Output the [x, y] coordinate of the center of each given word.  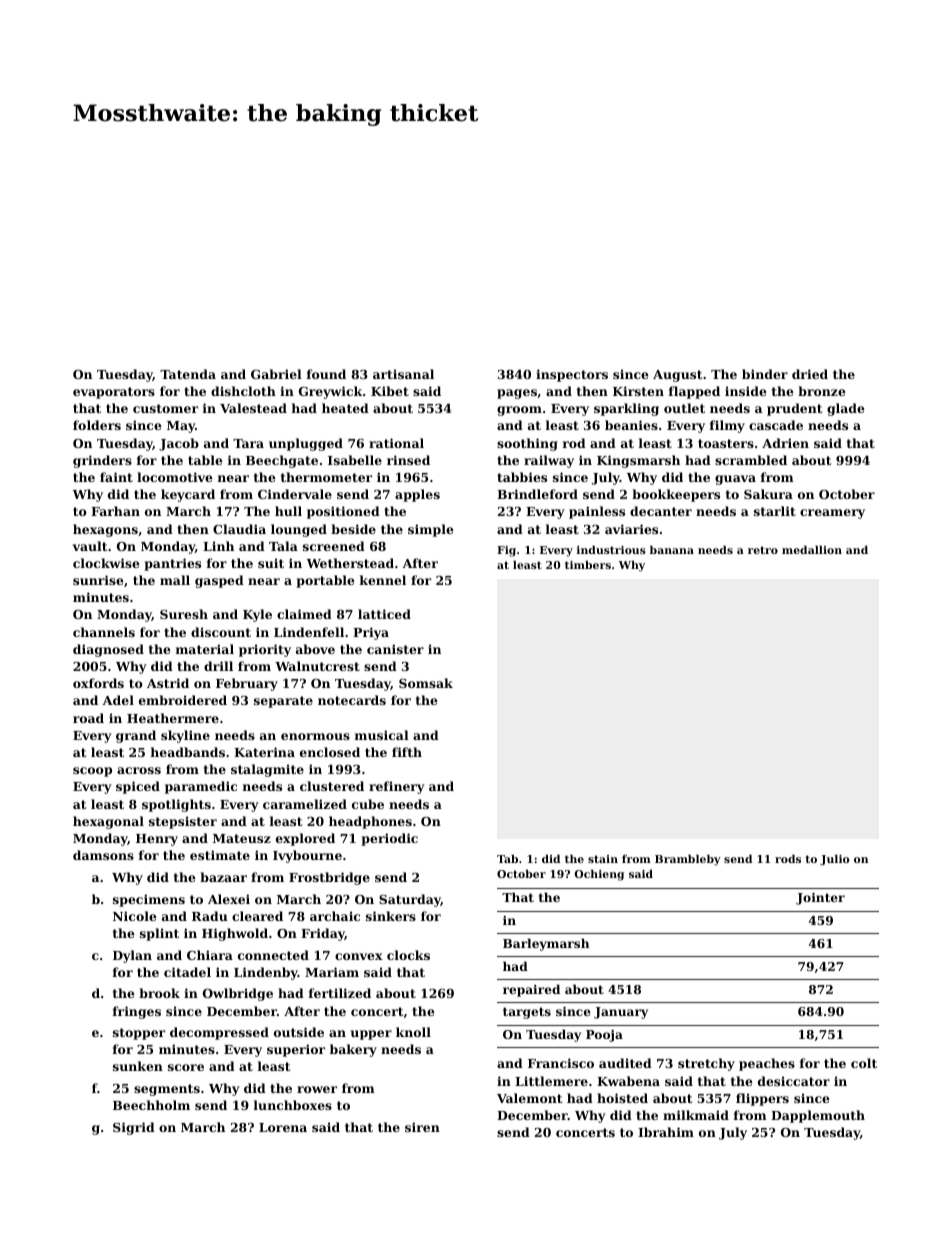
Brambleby [688, 860]
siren [422, 1127]
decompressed [219, 1033]
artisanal [403, 374]
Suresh [184, 614]
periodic [389, 839]
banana [672, 550]
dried [810, 374]
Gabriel [276, 374]
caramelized [305, 804]
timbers [588, 565]
